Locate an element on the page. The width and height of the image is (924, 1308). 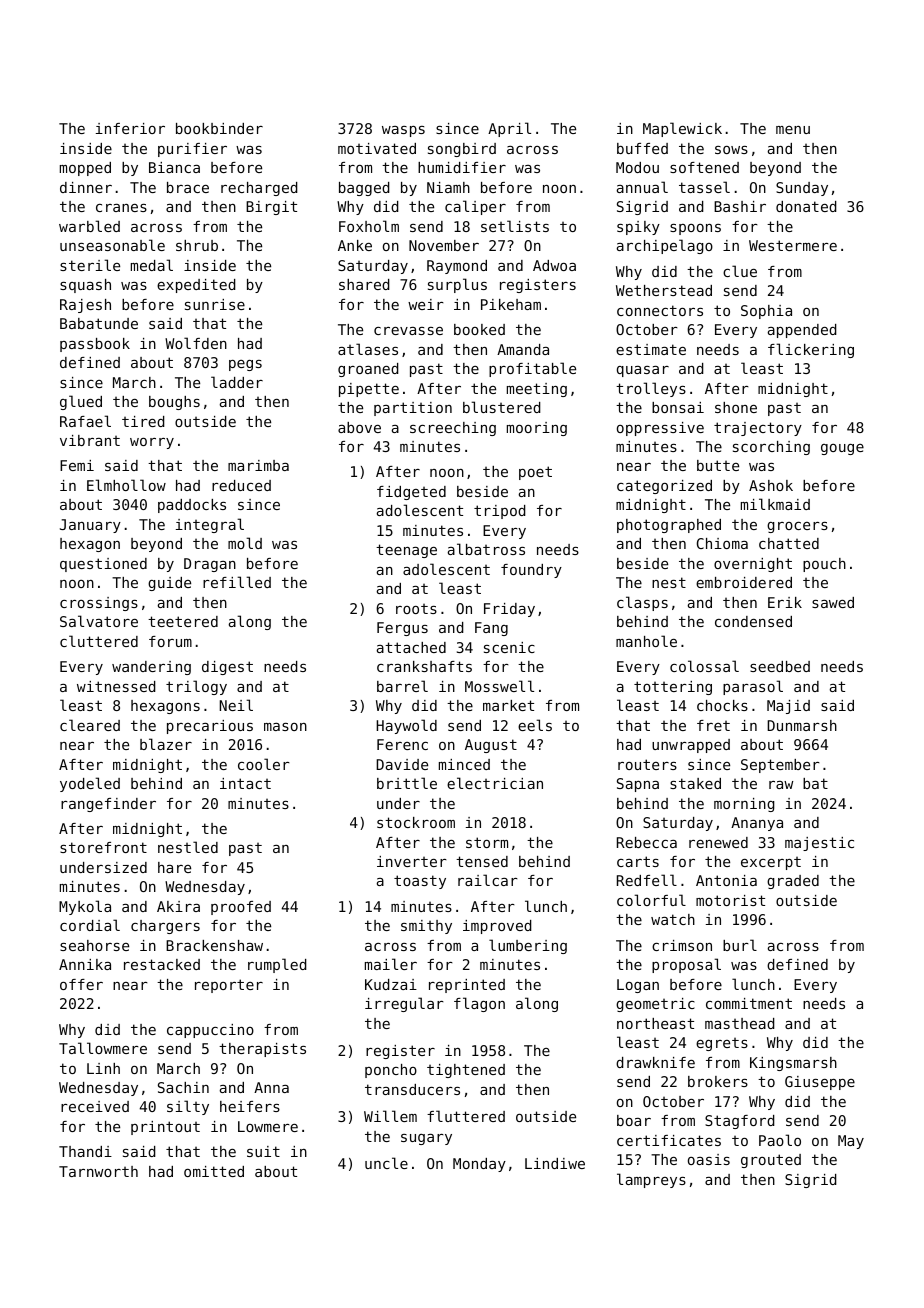
recharged is located at coordinates (259, 189).
